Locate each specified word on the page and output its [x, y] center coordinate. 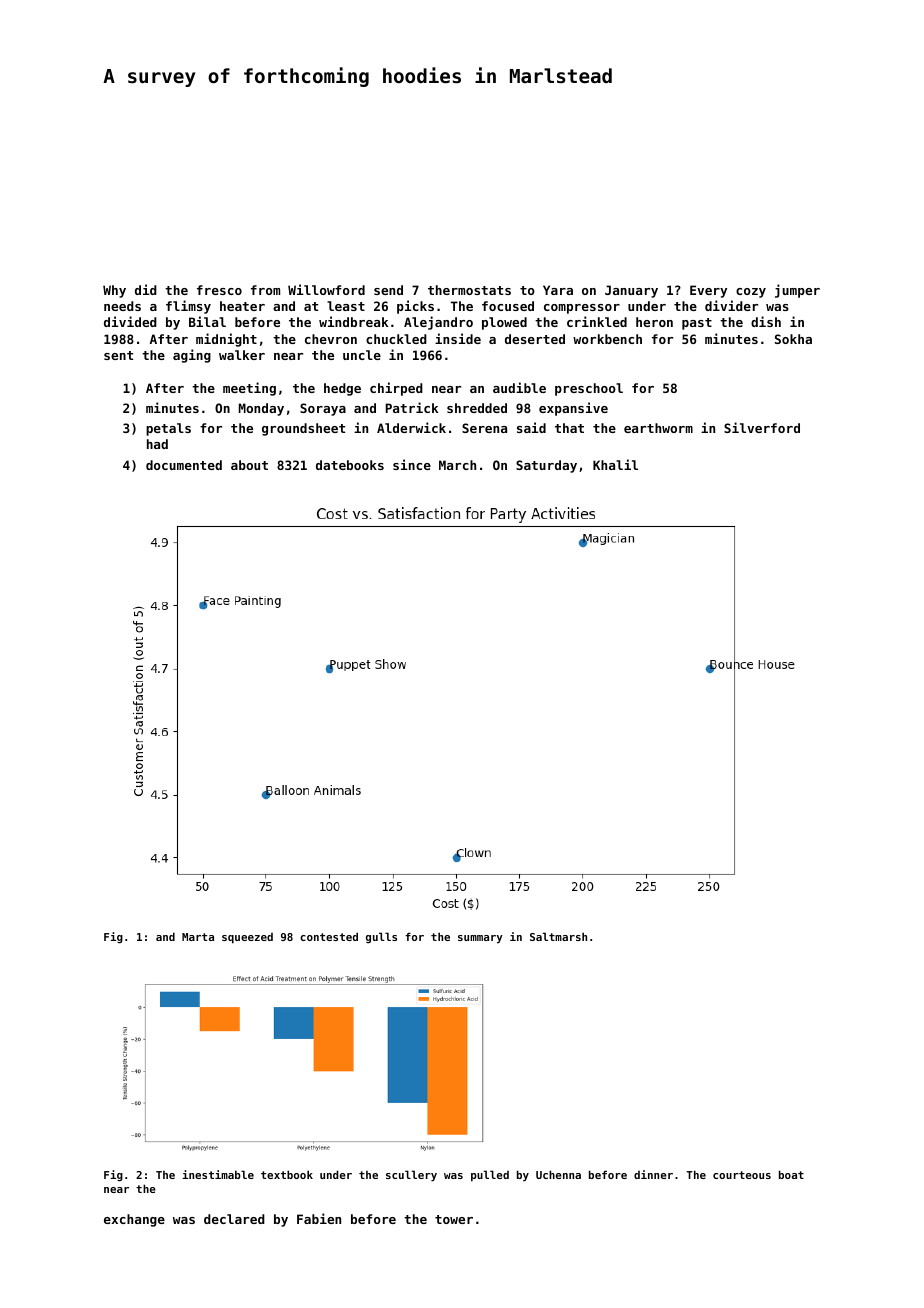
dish [766, 321]
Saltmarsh [558, 936]
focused [508, 306]
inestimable [218, 1174]
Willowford [326, 289]
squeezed [247, 938]
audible [519, 387]
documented [184, 465]
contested [329, 936]
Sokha [793, 339]
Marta [198, 937]
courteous [742, 1175]
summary [480, 939]
